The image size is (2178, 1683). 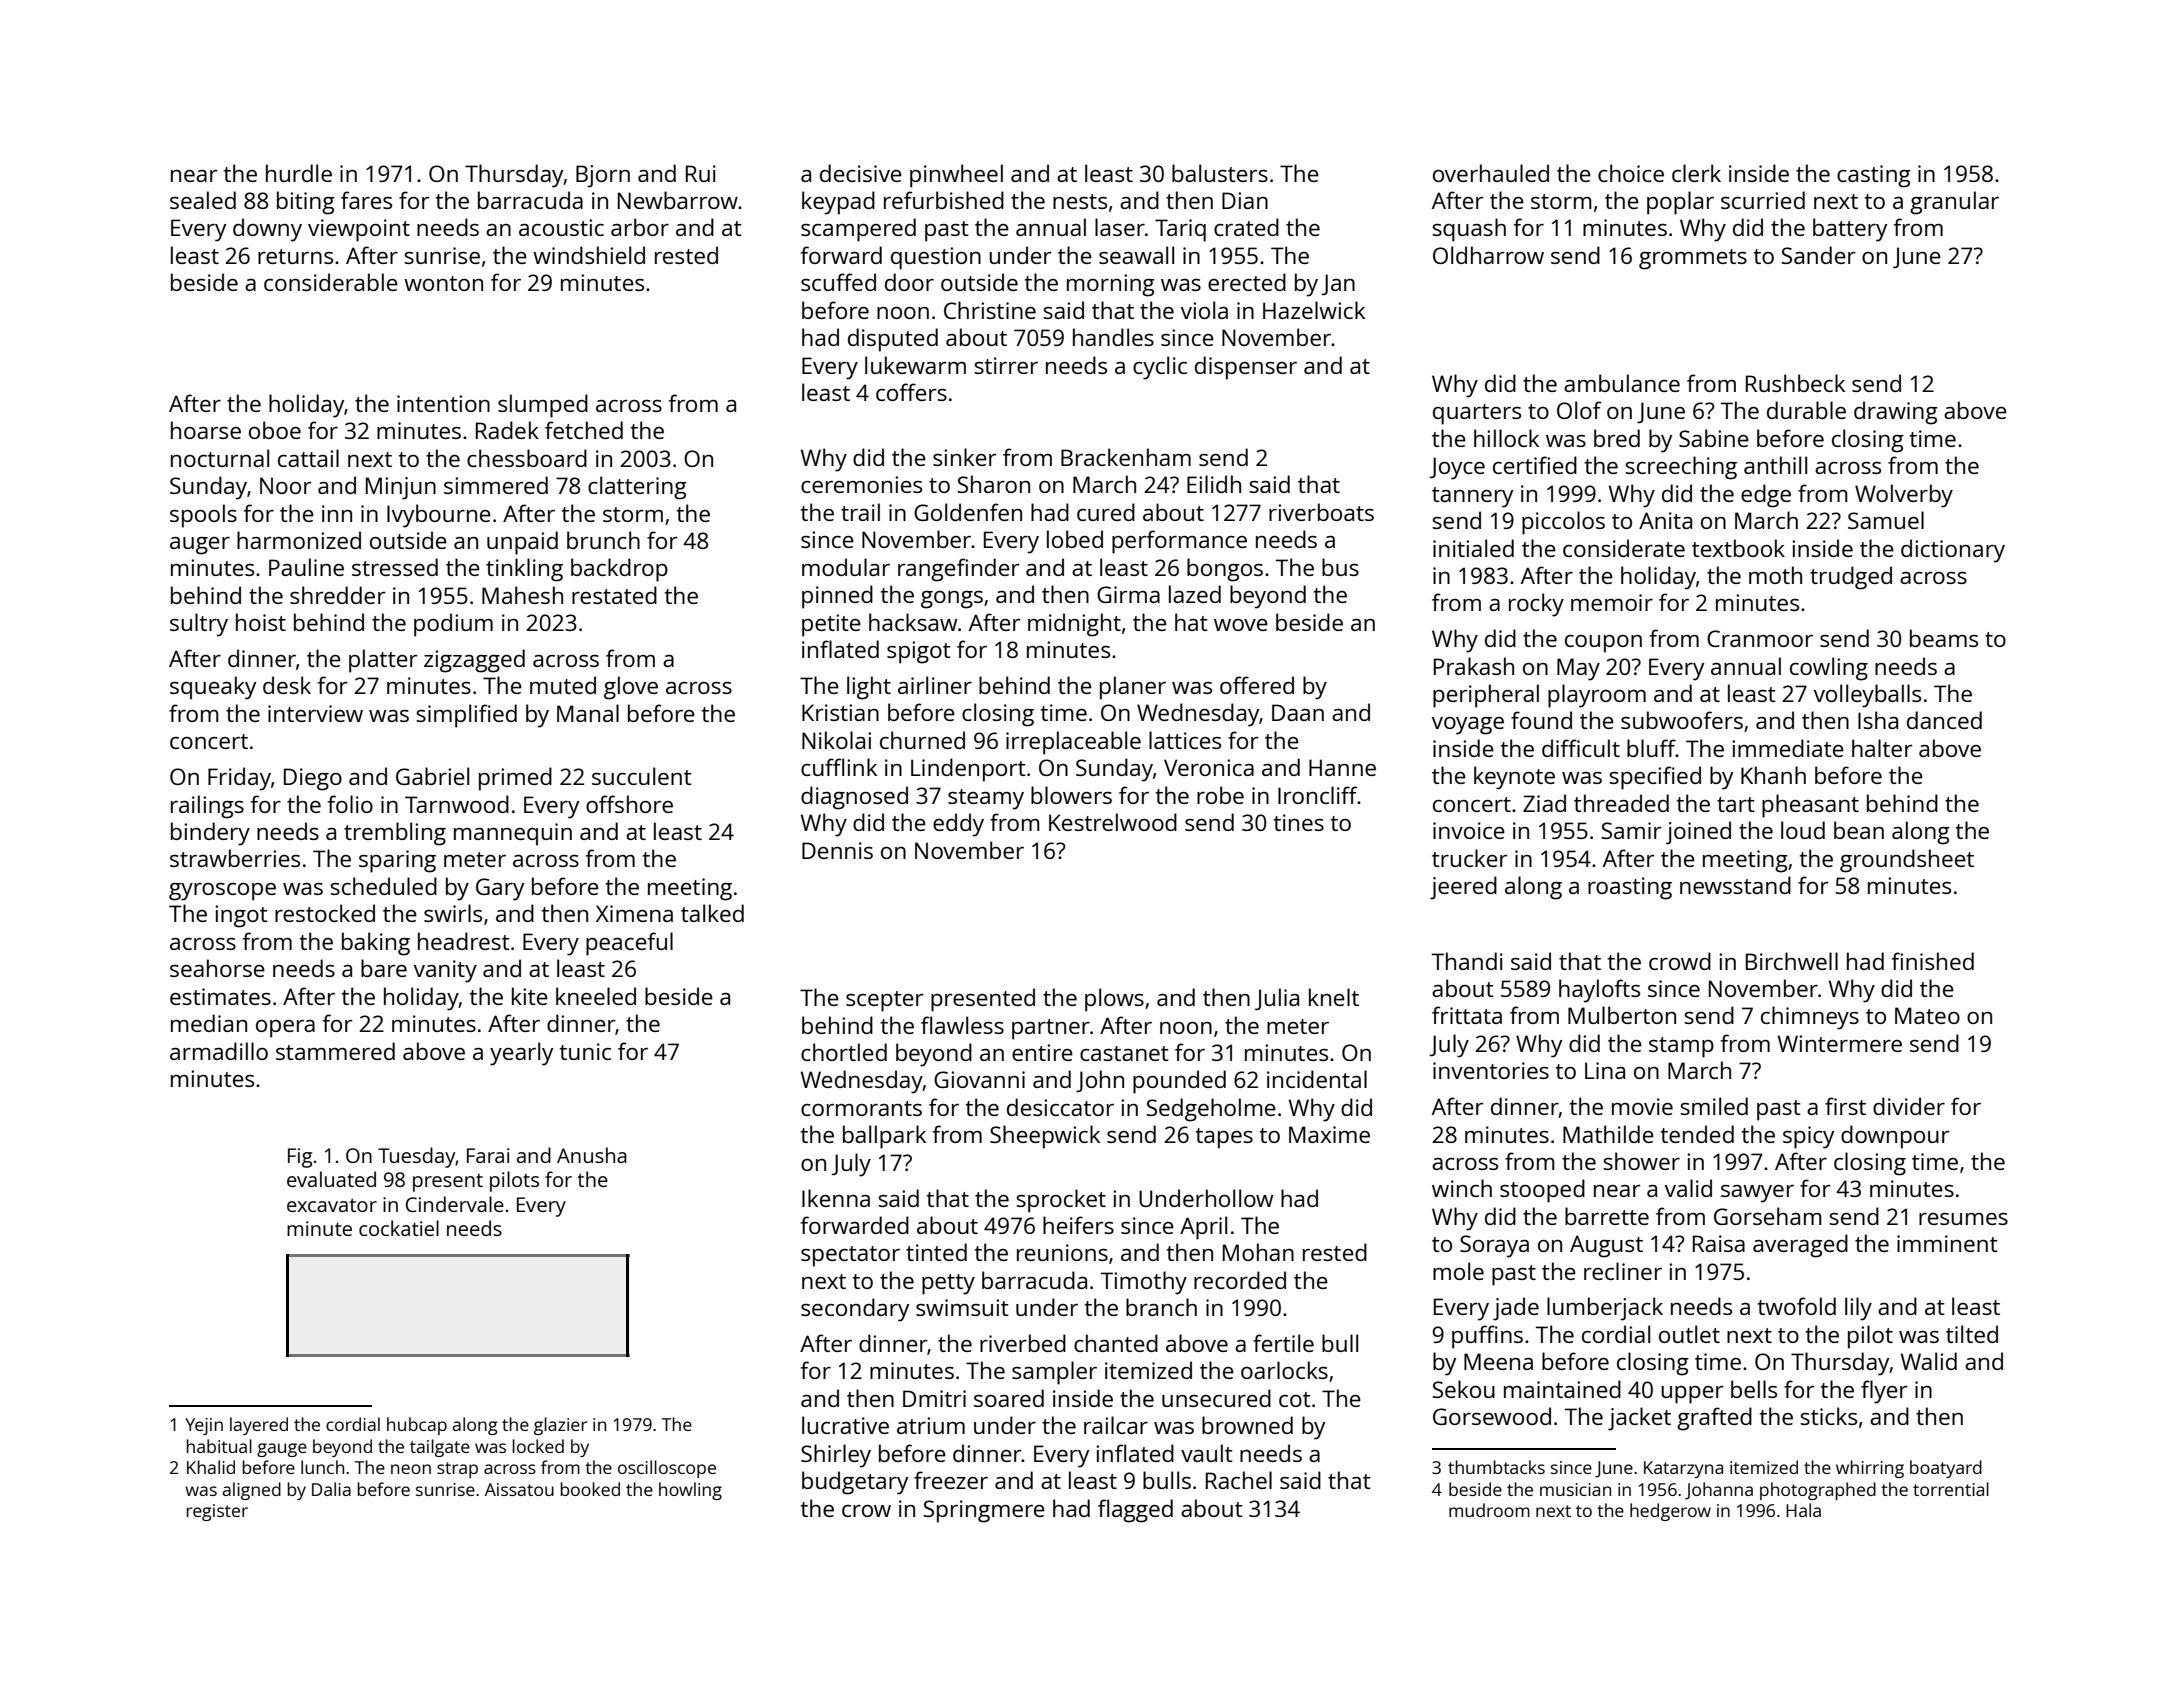 I want to click on clerk, so click(x=1696, y=173).
